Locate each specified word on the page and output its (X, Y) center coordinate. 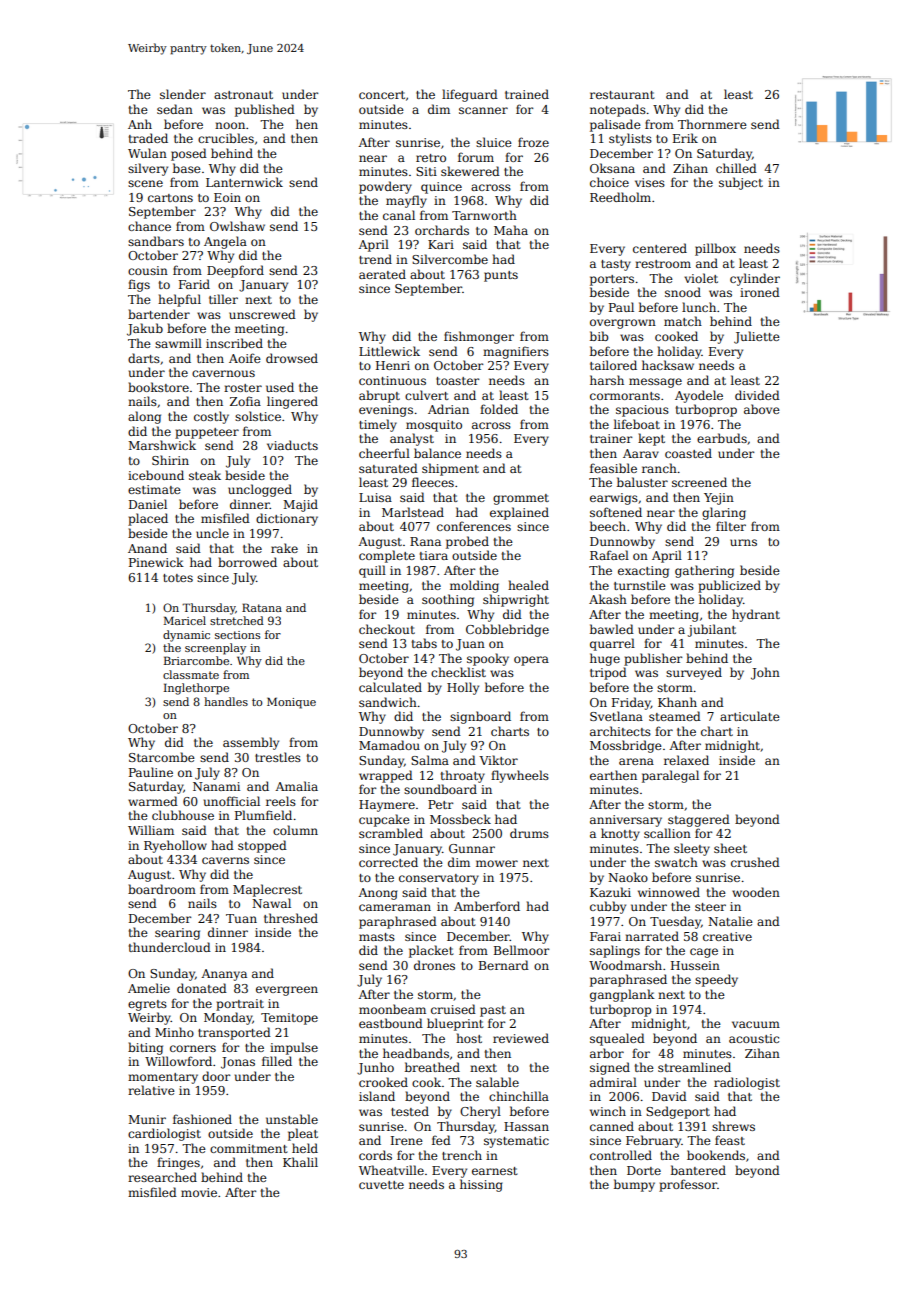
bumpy (634, 1185)
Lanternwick (244, 182)
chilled (736, 168)
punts (501, 276)
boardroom (162, 889)
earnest (495, 1171)
